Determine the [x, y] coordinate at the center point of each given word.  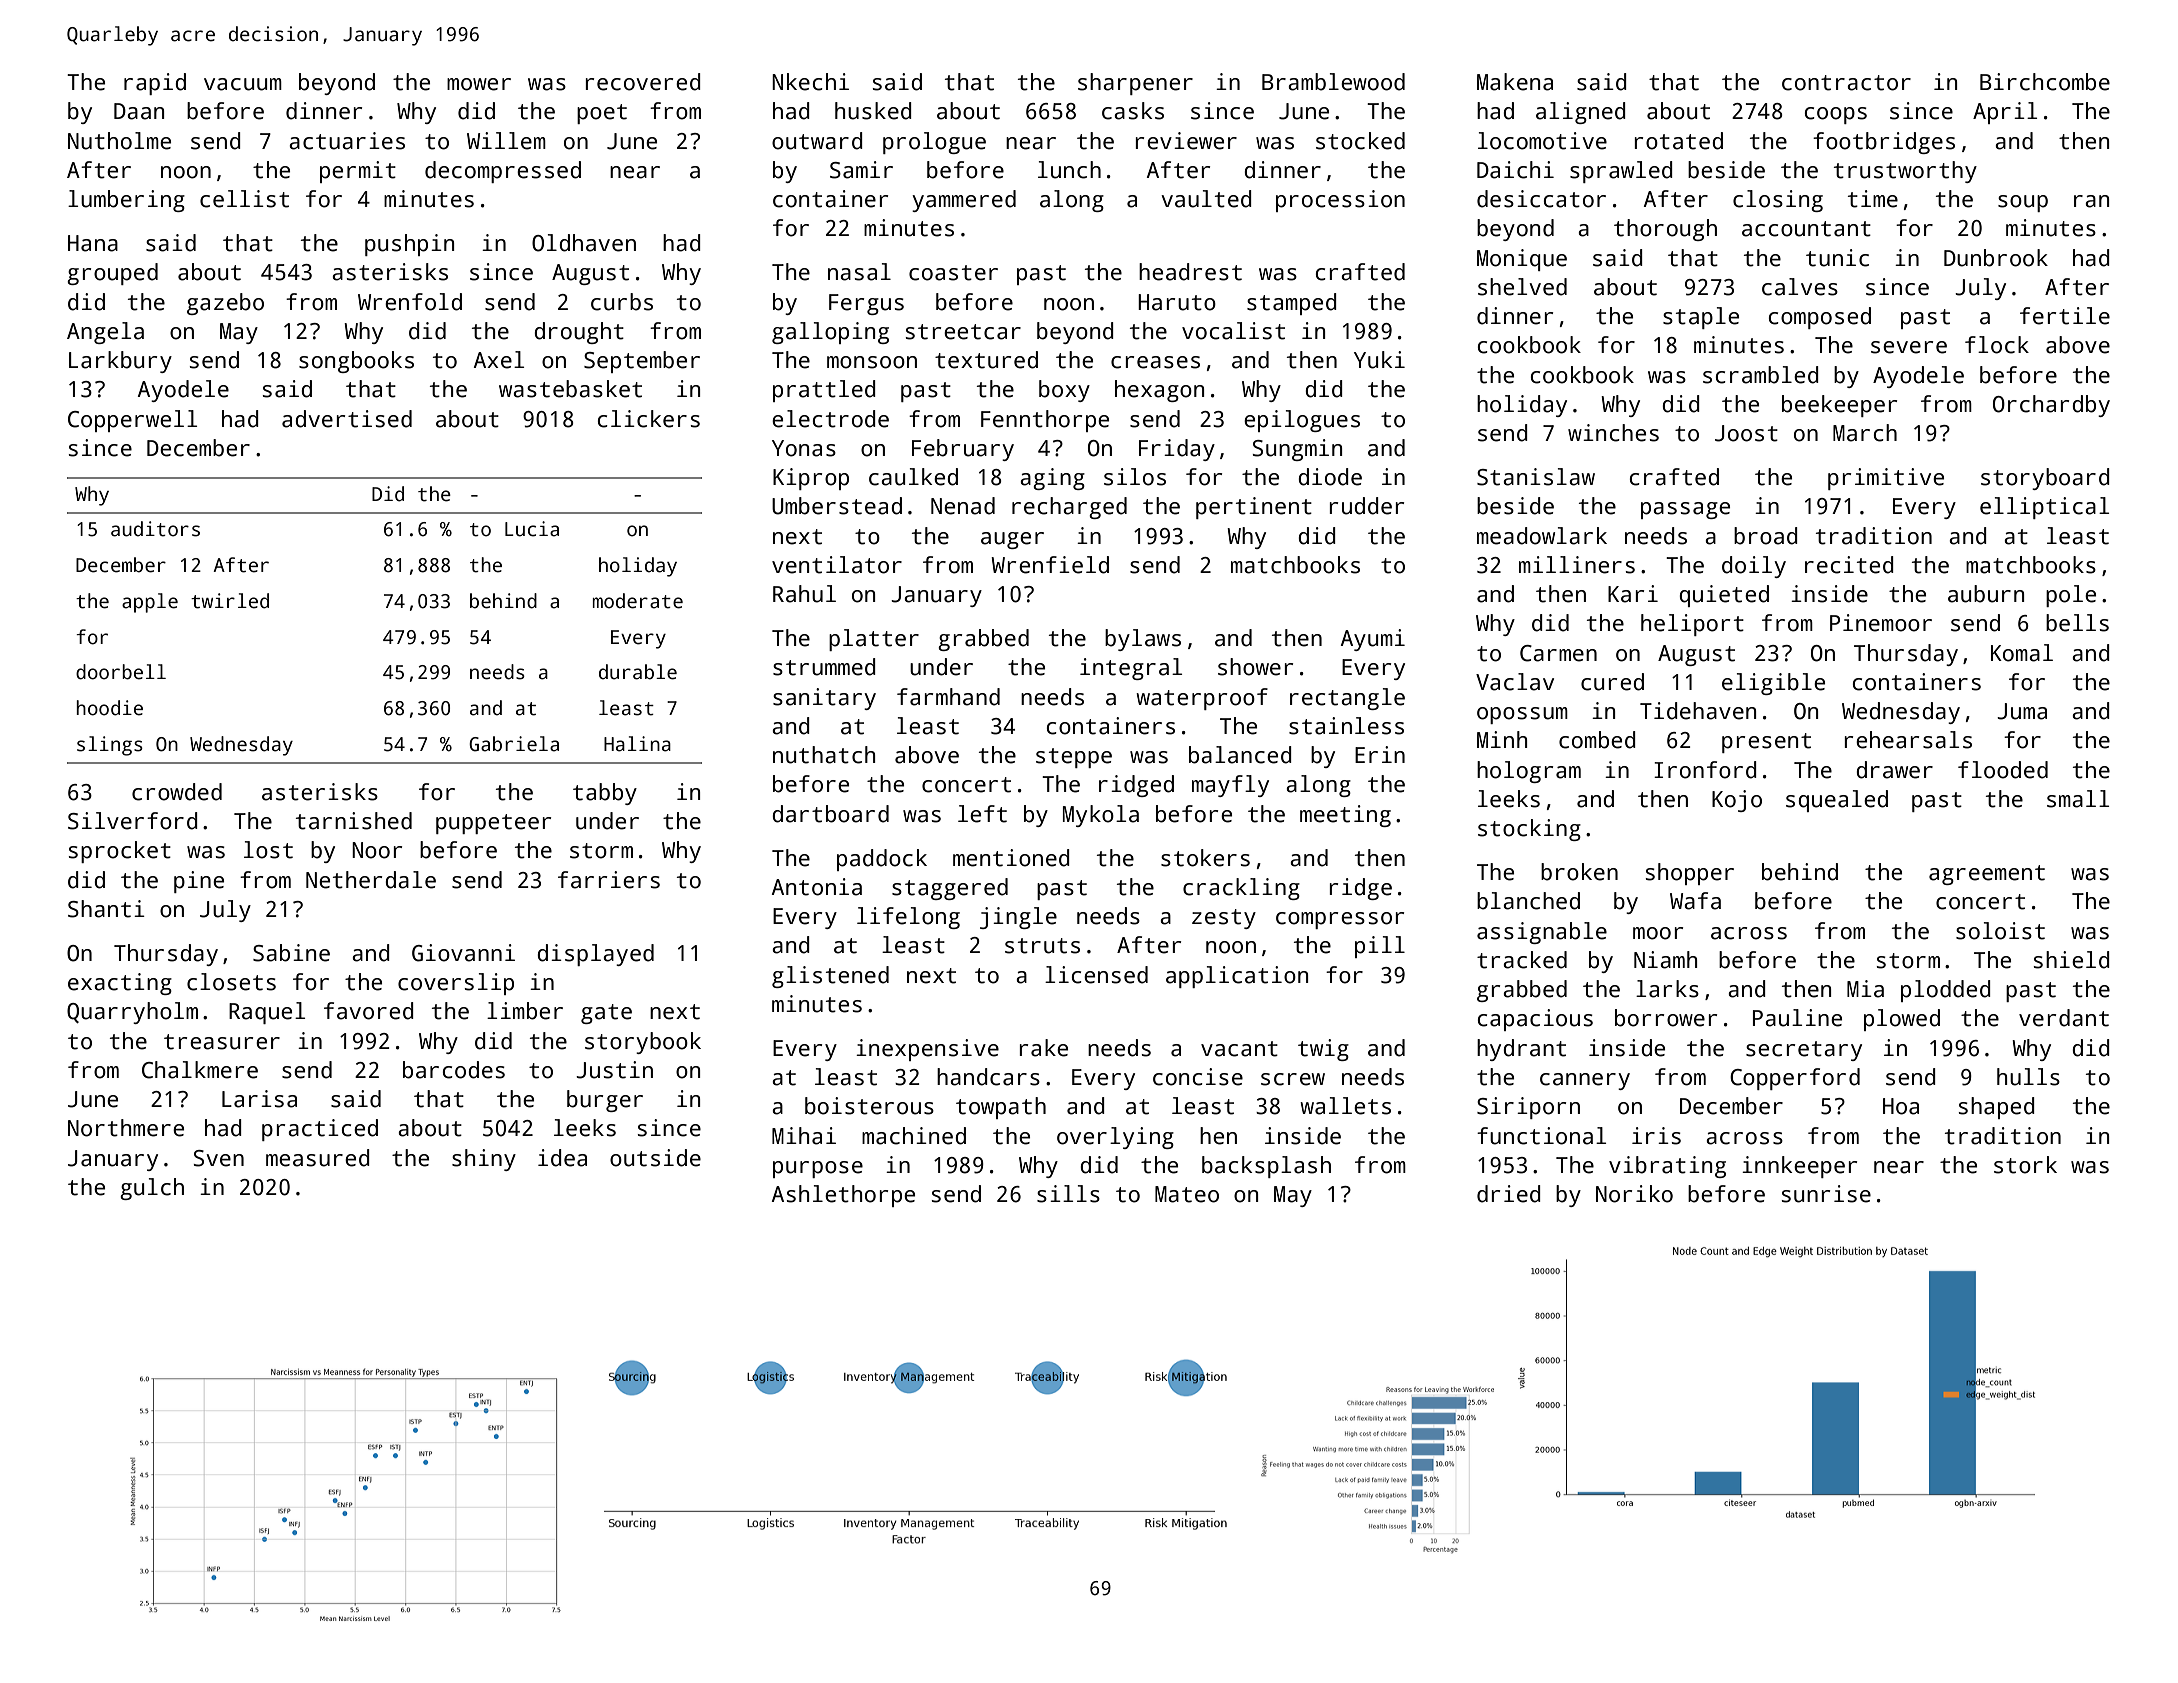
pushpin [410, 245]
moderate [638, 601]
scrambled [1761, 375]
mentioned [1011, 858]
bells [2077, 623]
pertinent [1254, 508]
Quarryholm [132, 1013]
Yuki [1379, 360]
